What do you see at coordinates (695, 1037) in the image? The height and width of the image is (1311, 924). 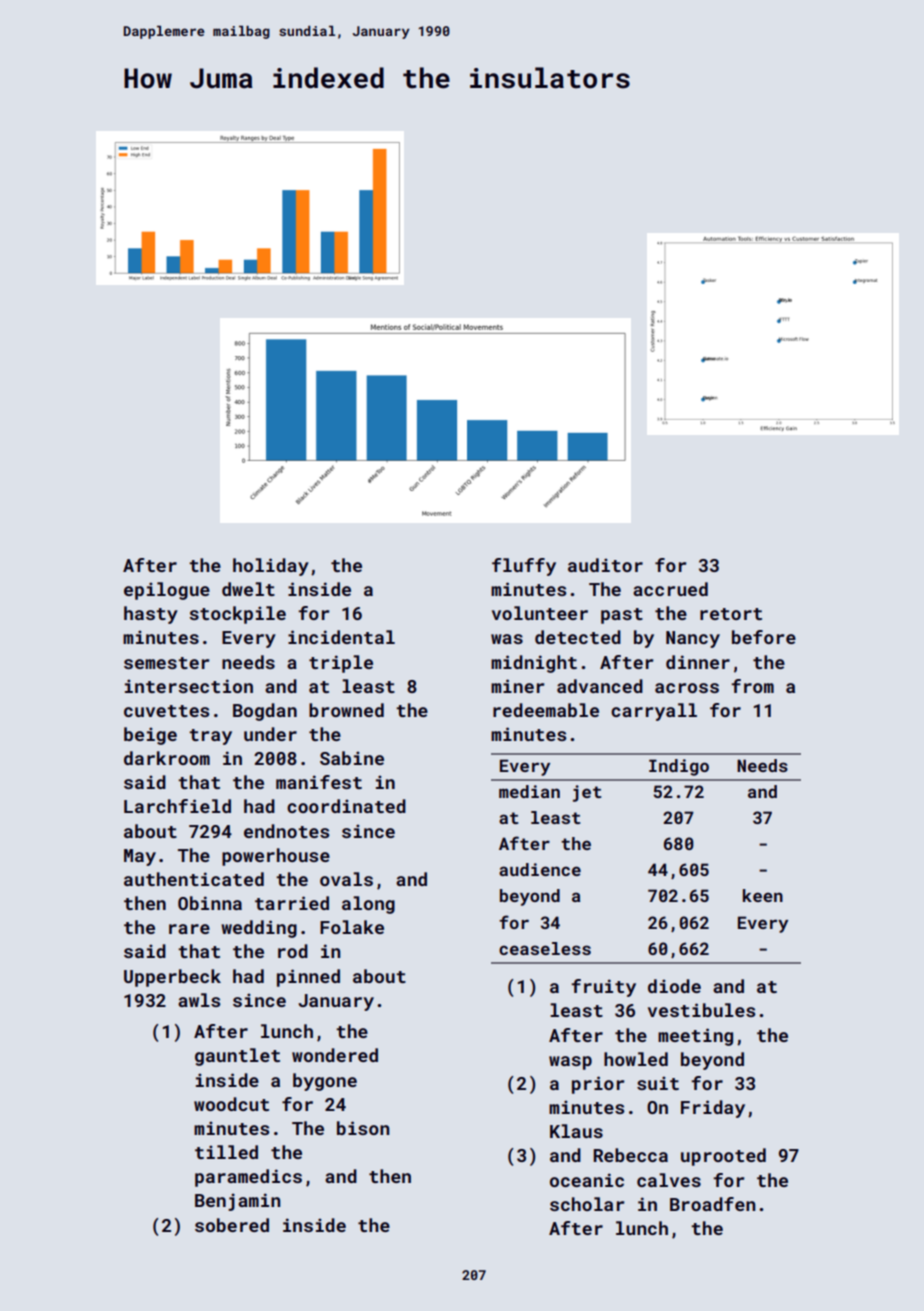 I see `meeting` at bounding box center [695, 1037].
